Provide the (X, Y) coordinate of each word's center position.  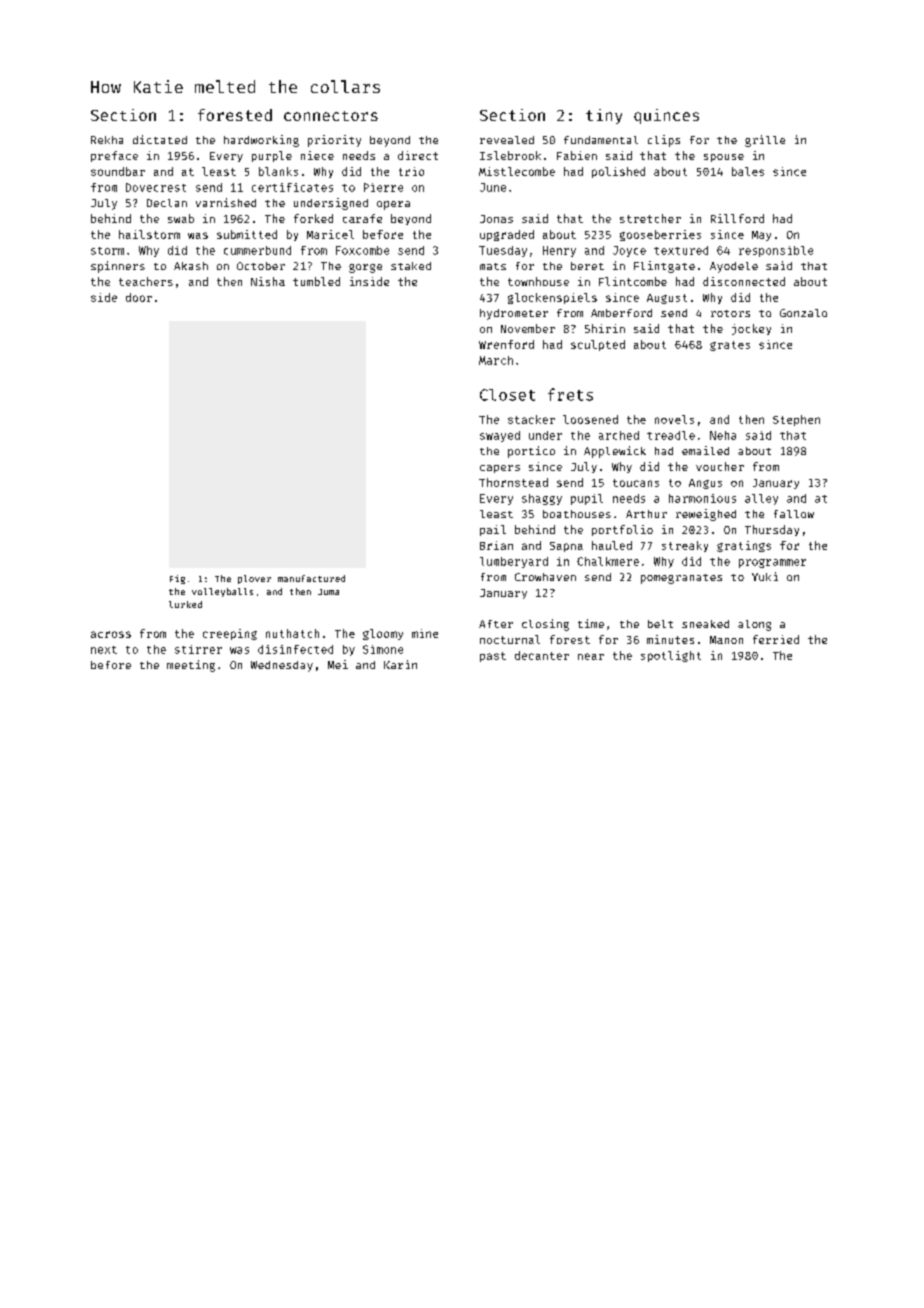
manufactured (311, 578)
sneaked (705, 624)
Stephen (796, 420)
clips (664, 141)
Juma (328, 592)
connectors (331, 116)
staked (411, 266)
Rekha (107, 140)
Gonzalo (803, 313)
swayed (500, 436)
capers (500, 469)
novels (674, 419)
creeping (230, 634)
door (139, 297)
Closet (507, 395)
